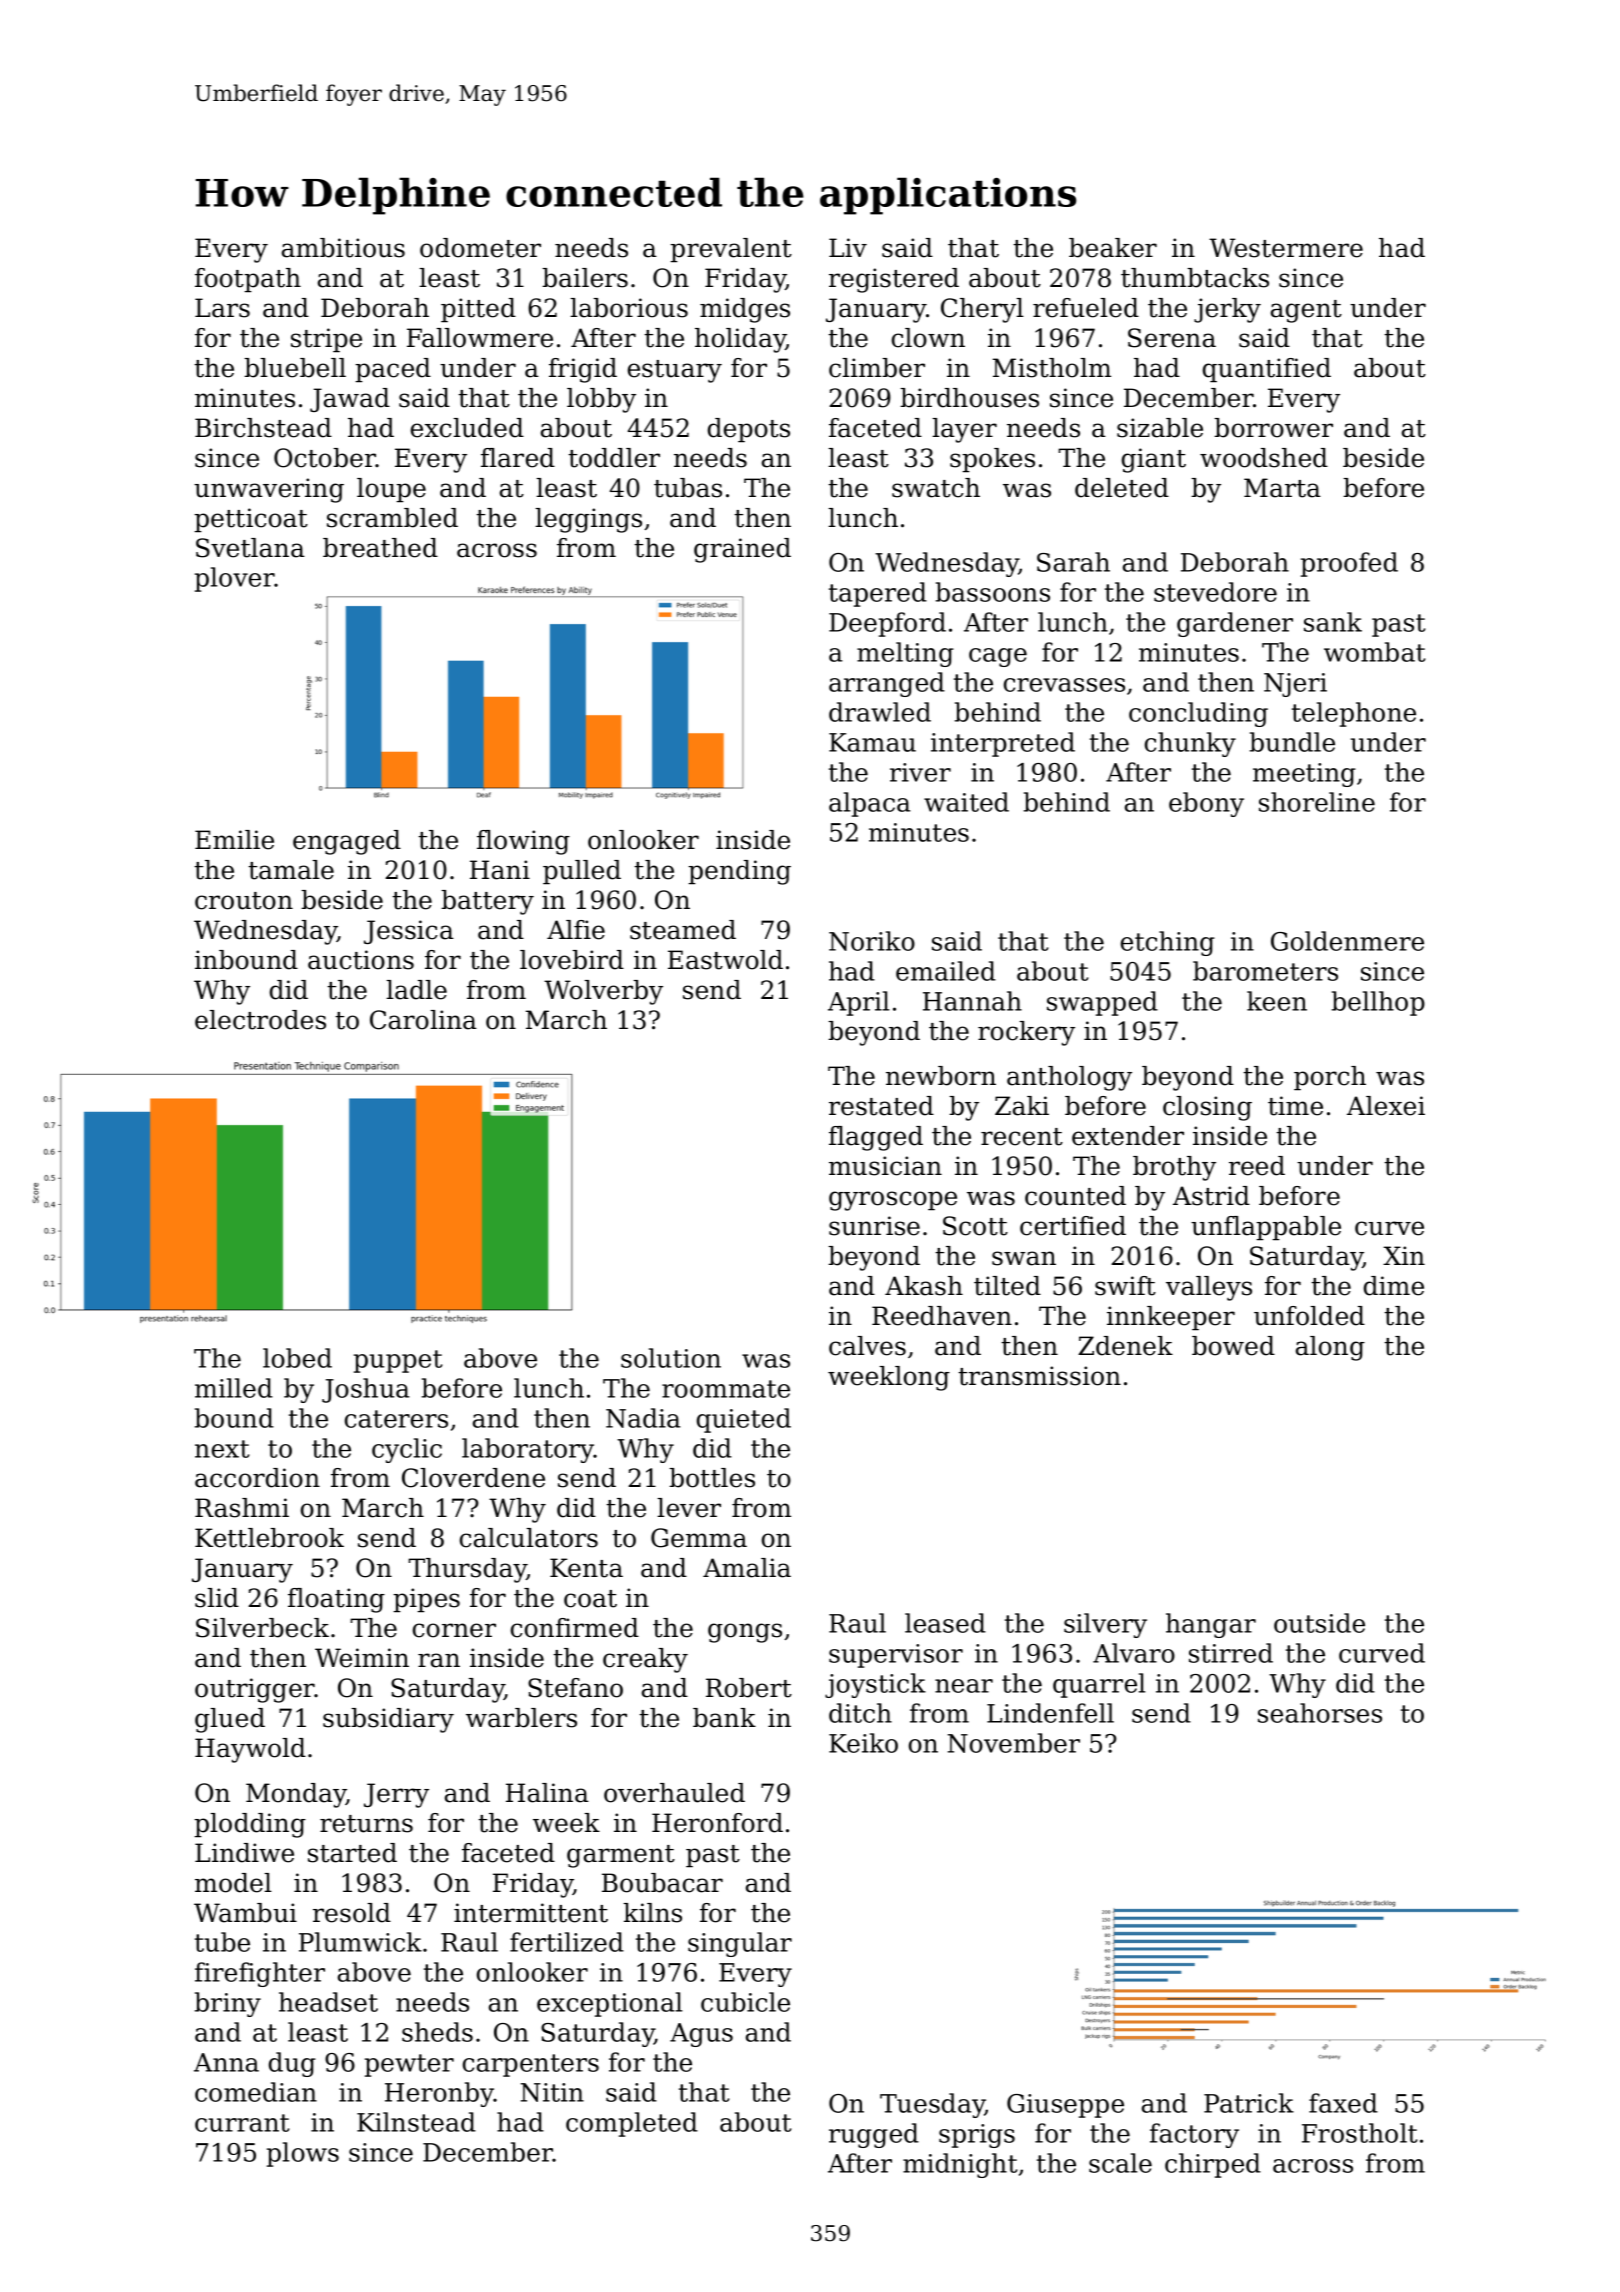 The image size is (1620, 2292). I want to click on agent, so click(1306, 311).
